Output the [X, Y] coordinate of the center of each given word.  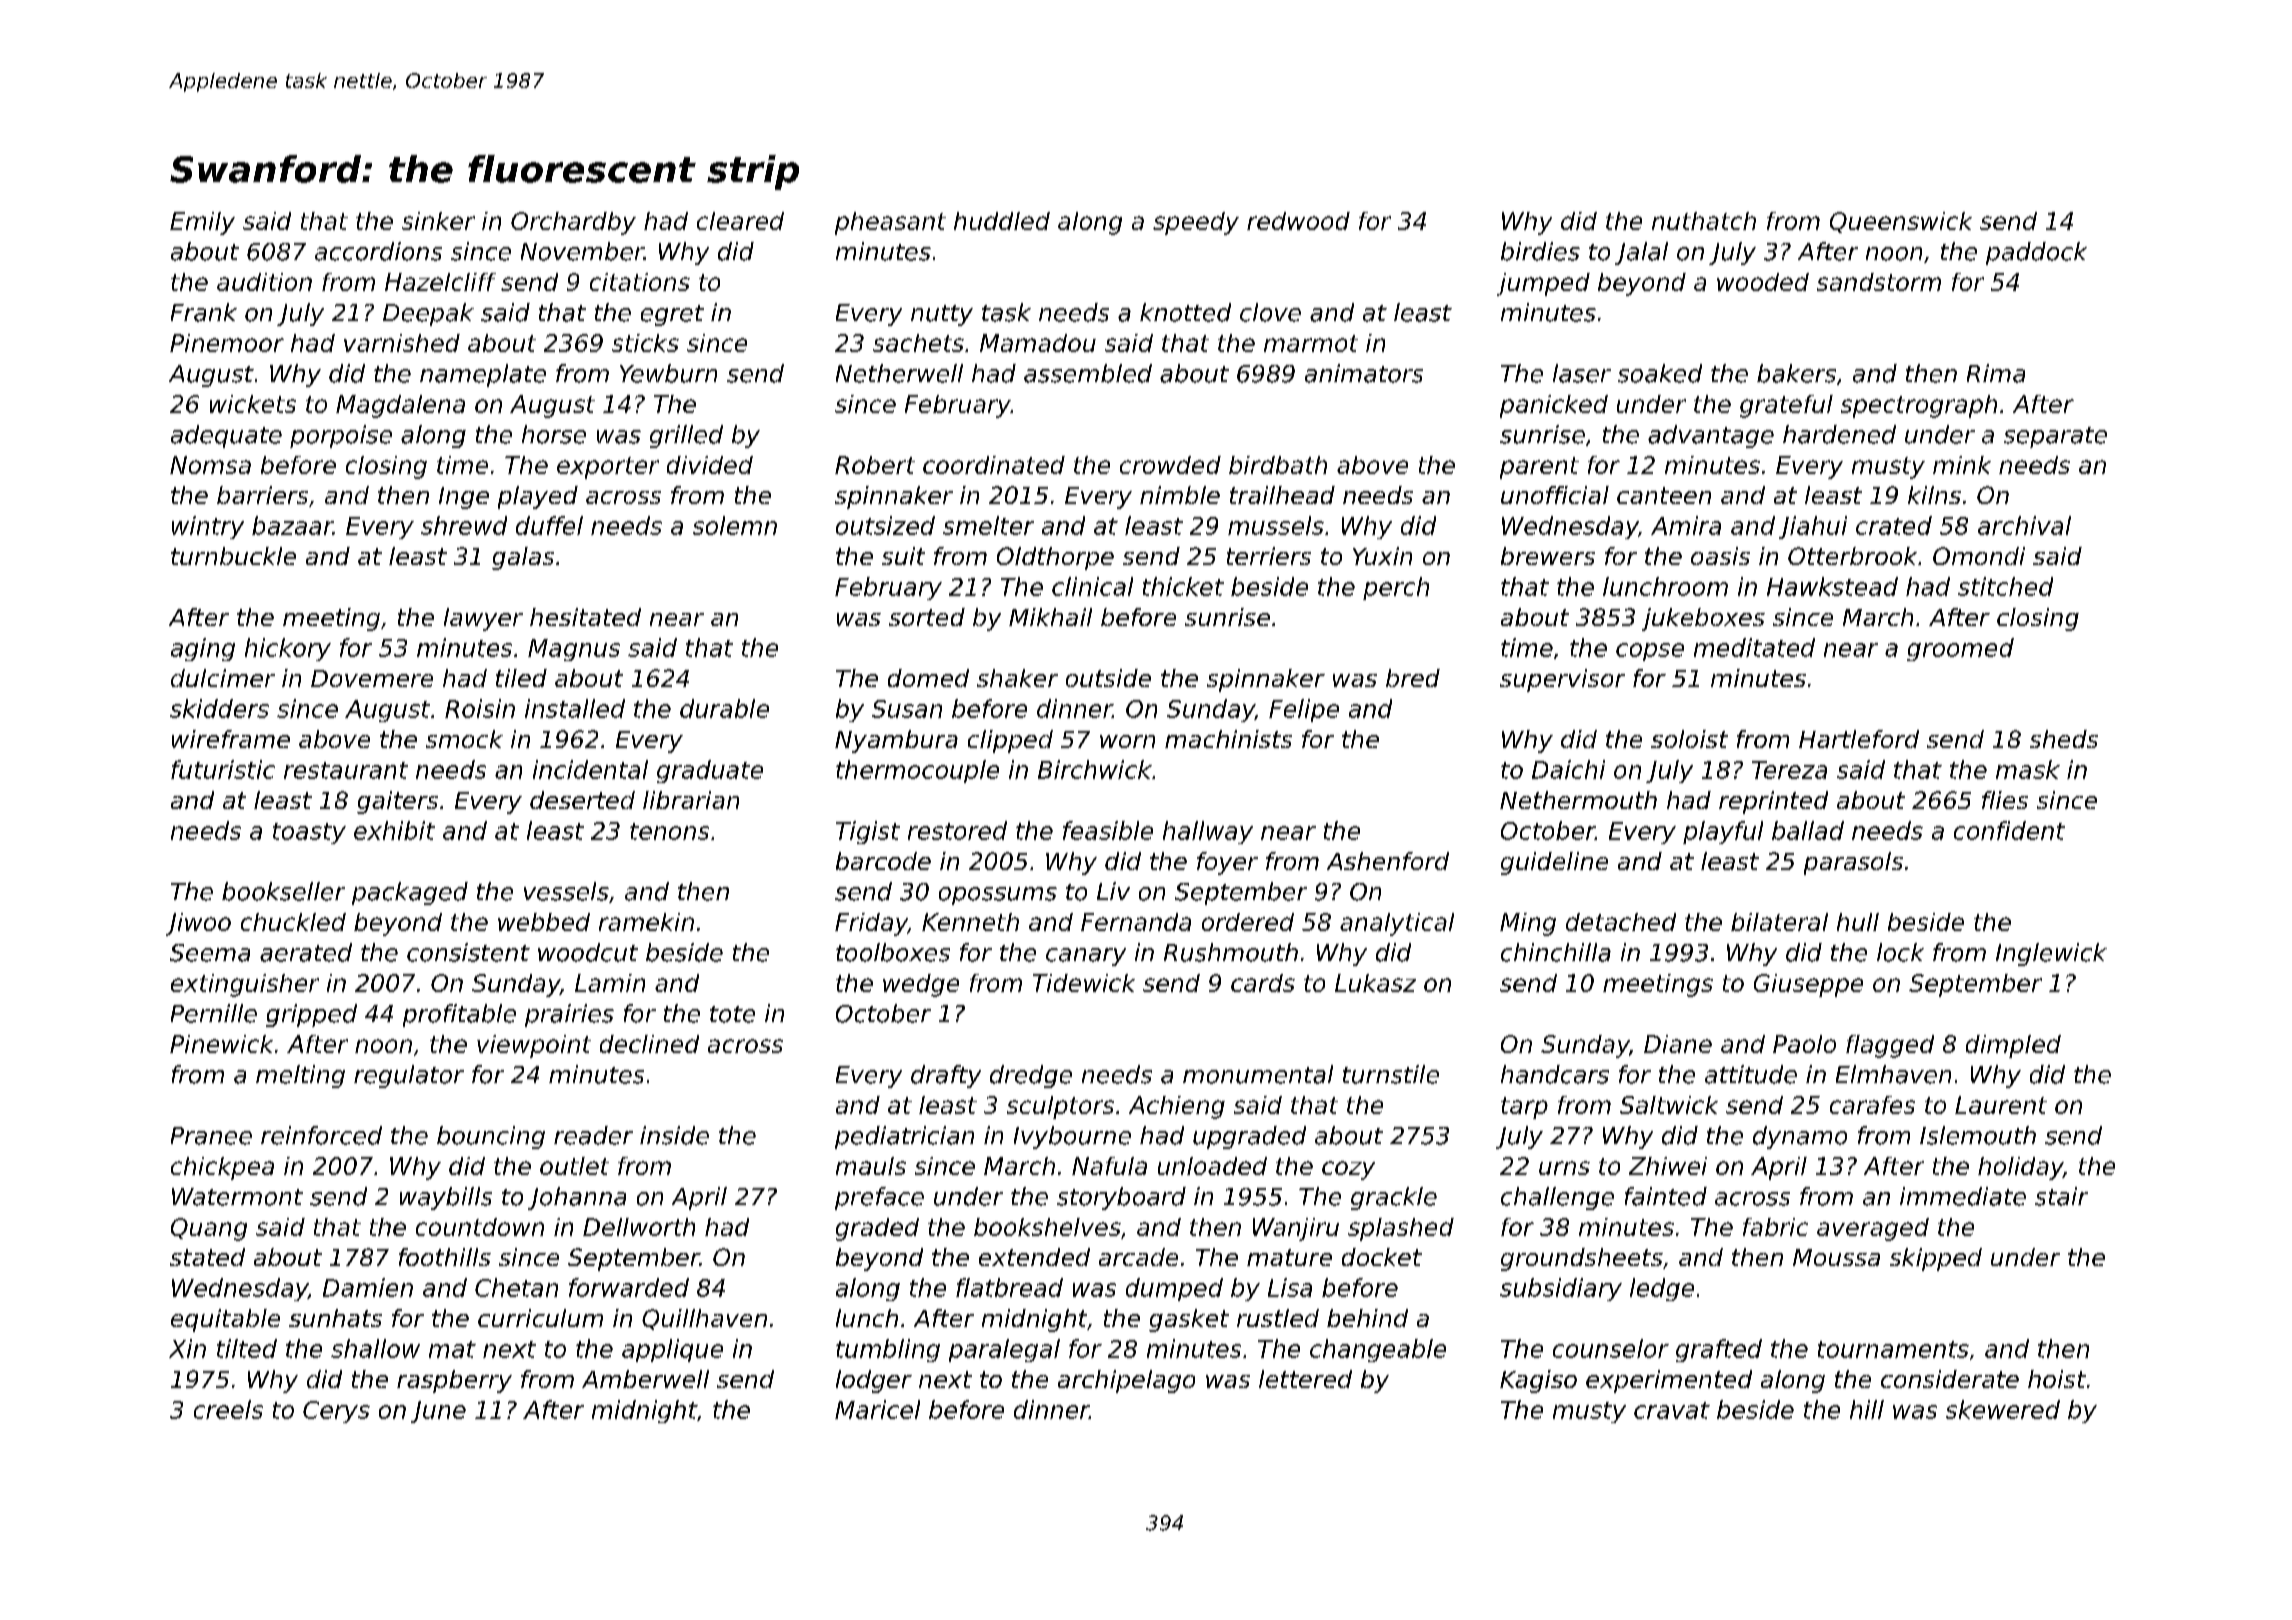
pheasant [890, 223]
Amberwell [645, 1379]
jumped [1543, 284]
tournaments [1893, 1349]
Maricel [877, 1409]
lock [1900, 952]
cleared [740, 221]
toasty [309, 833]
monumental [1258, 1074]
